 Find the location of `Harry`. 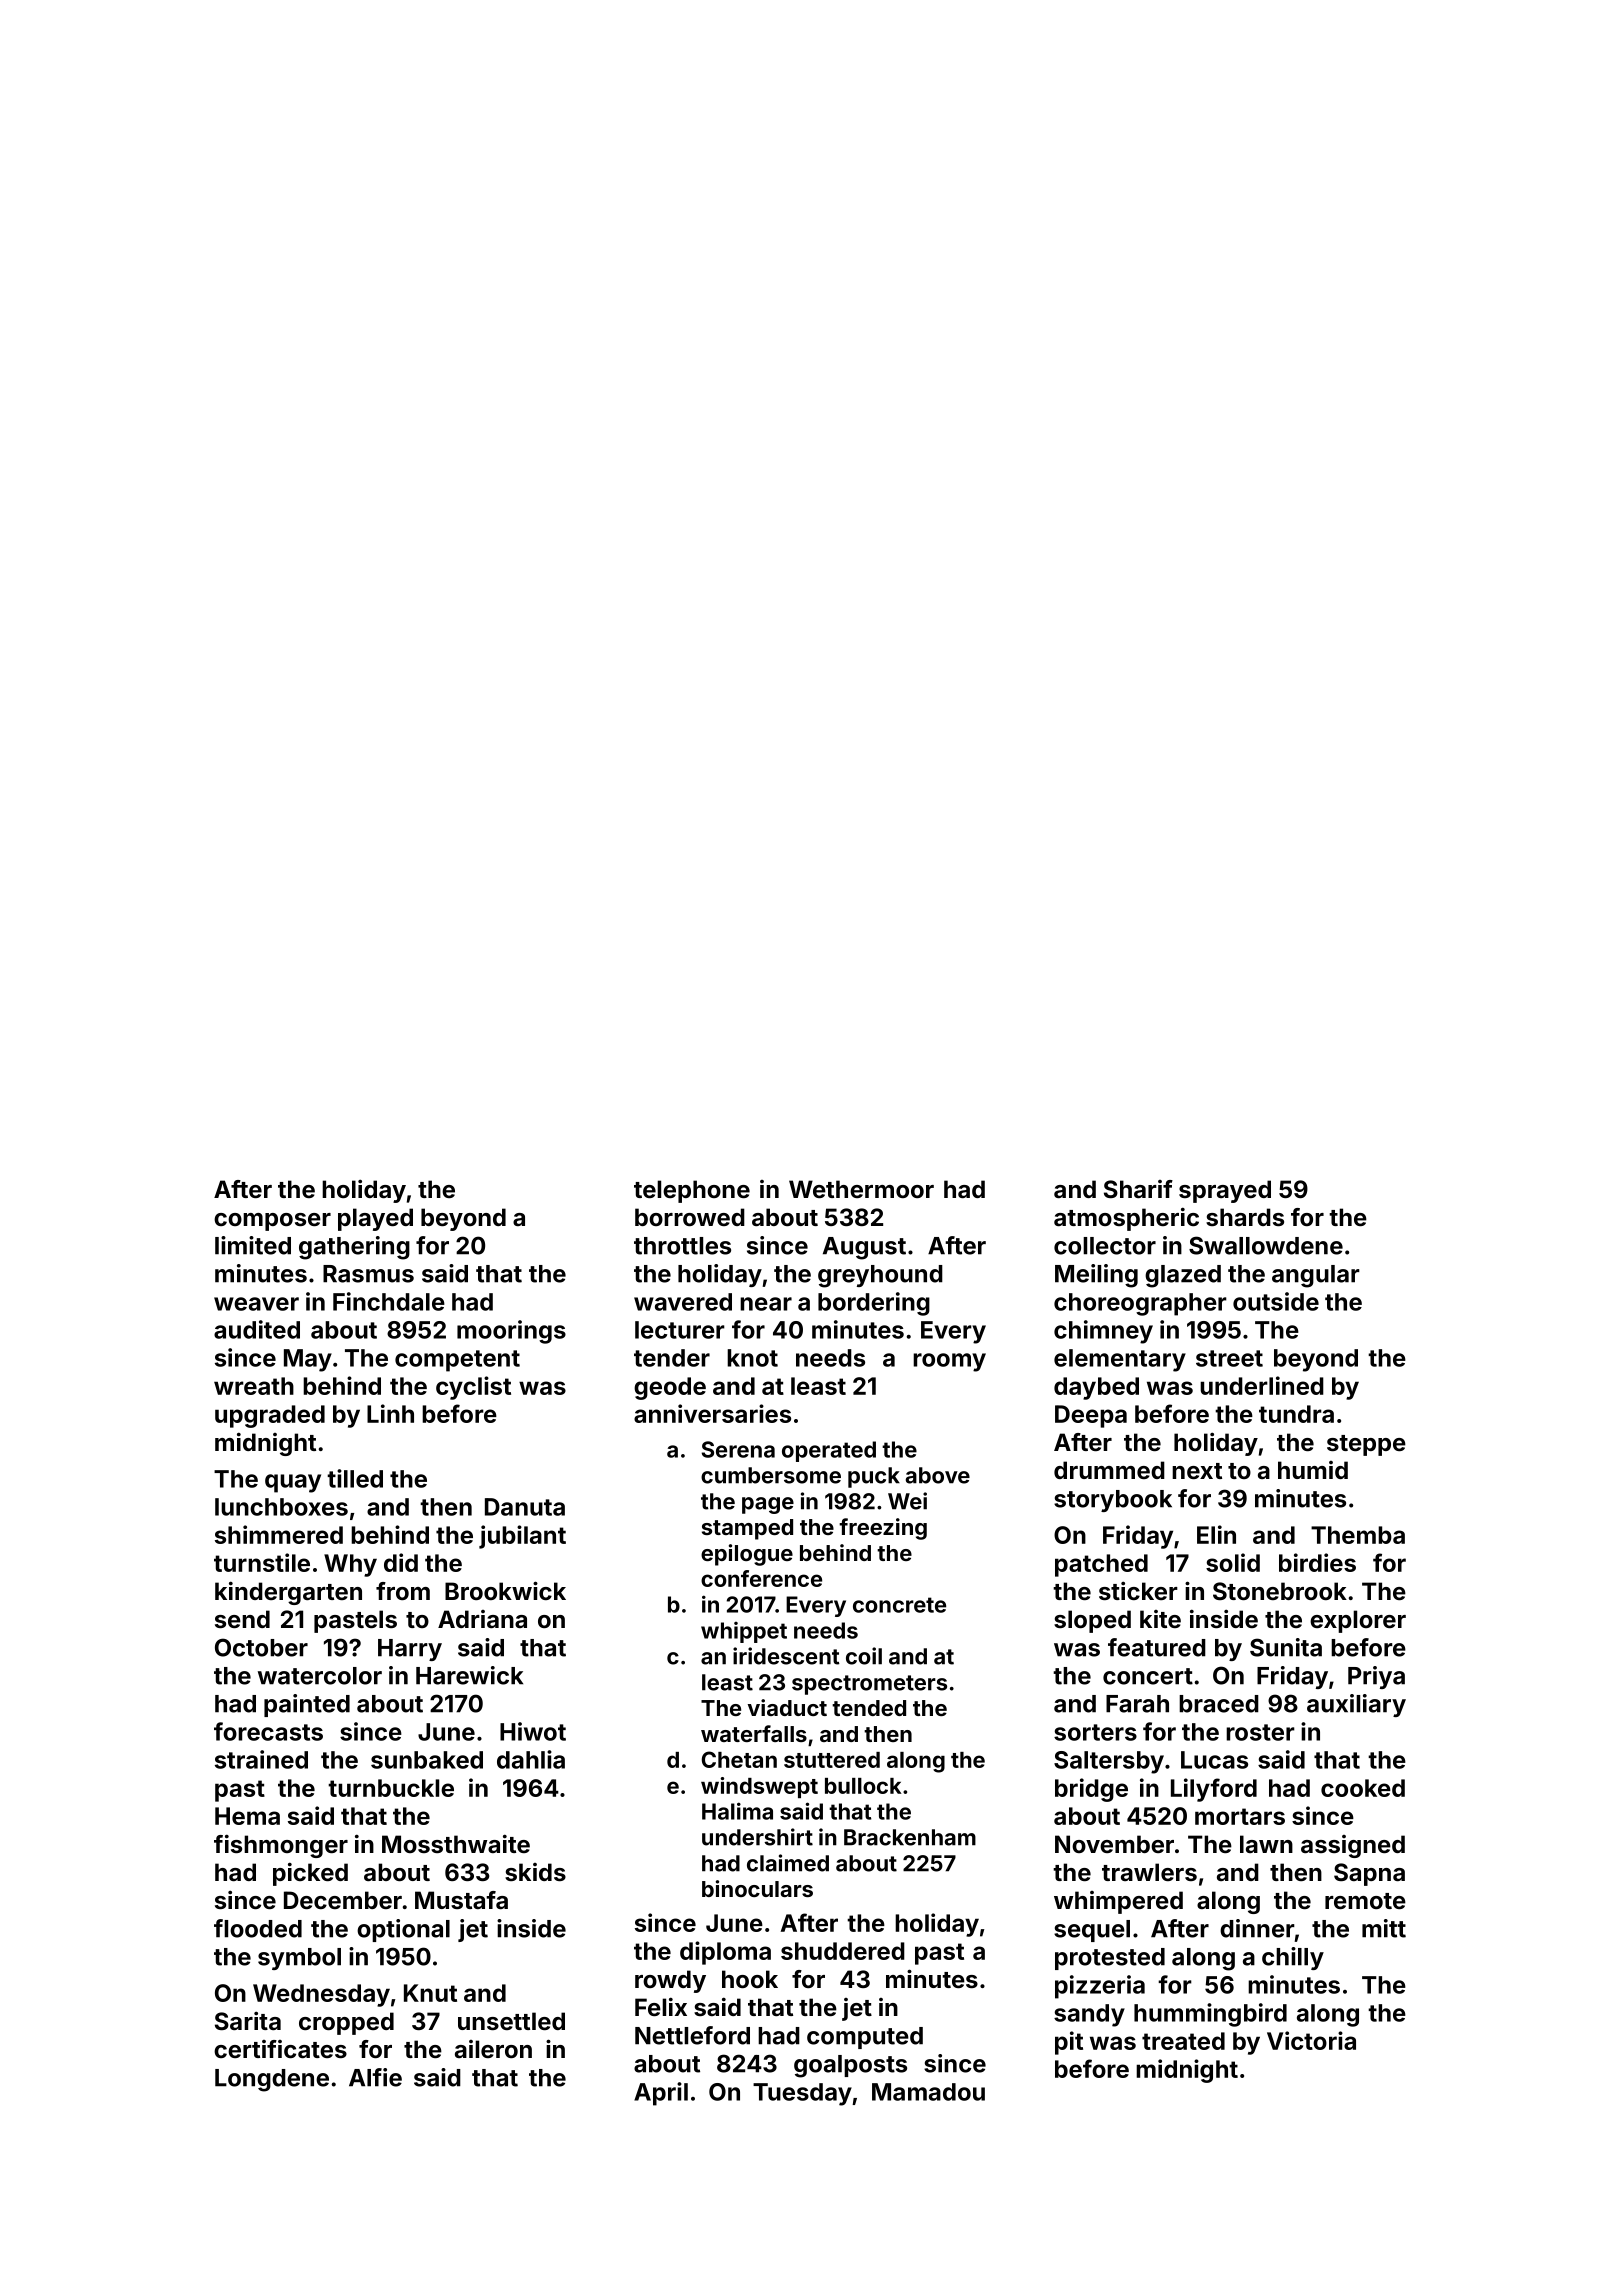

Harry is located at coordinates (410, 1650).
